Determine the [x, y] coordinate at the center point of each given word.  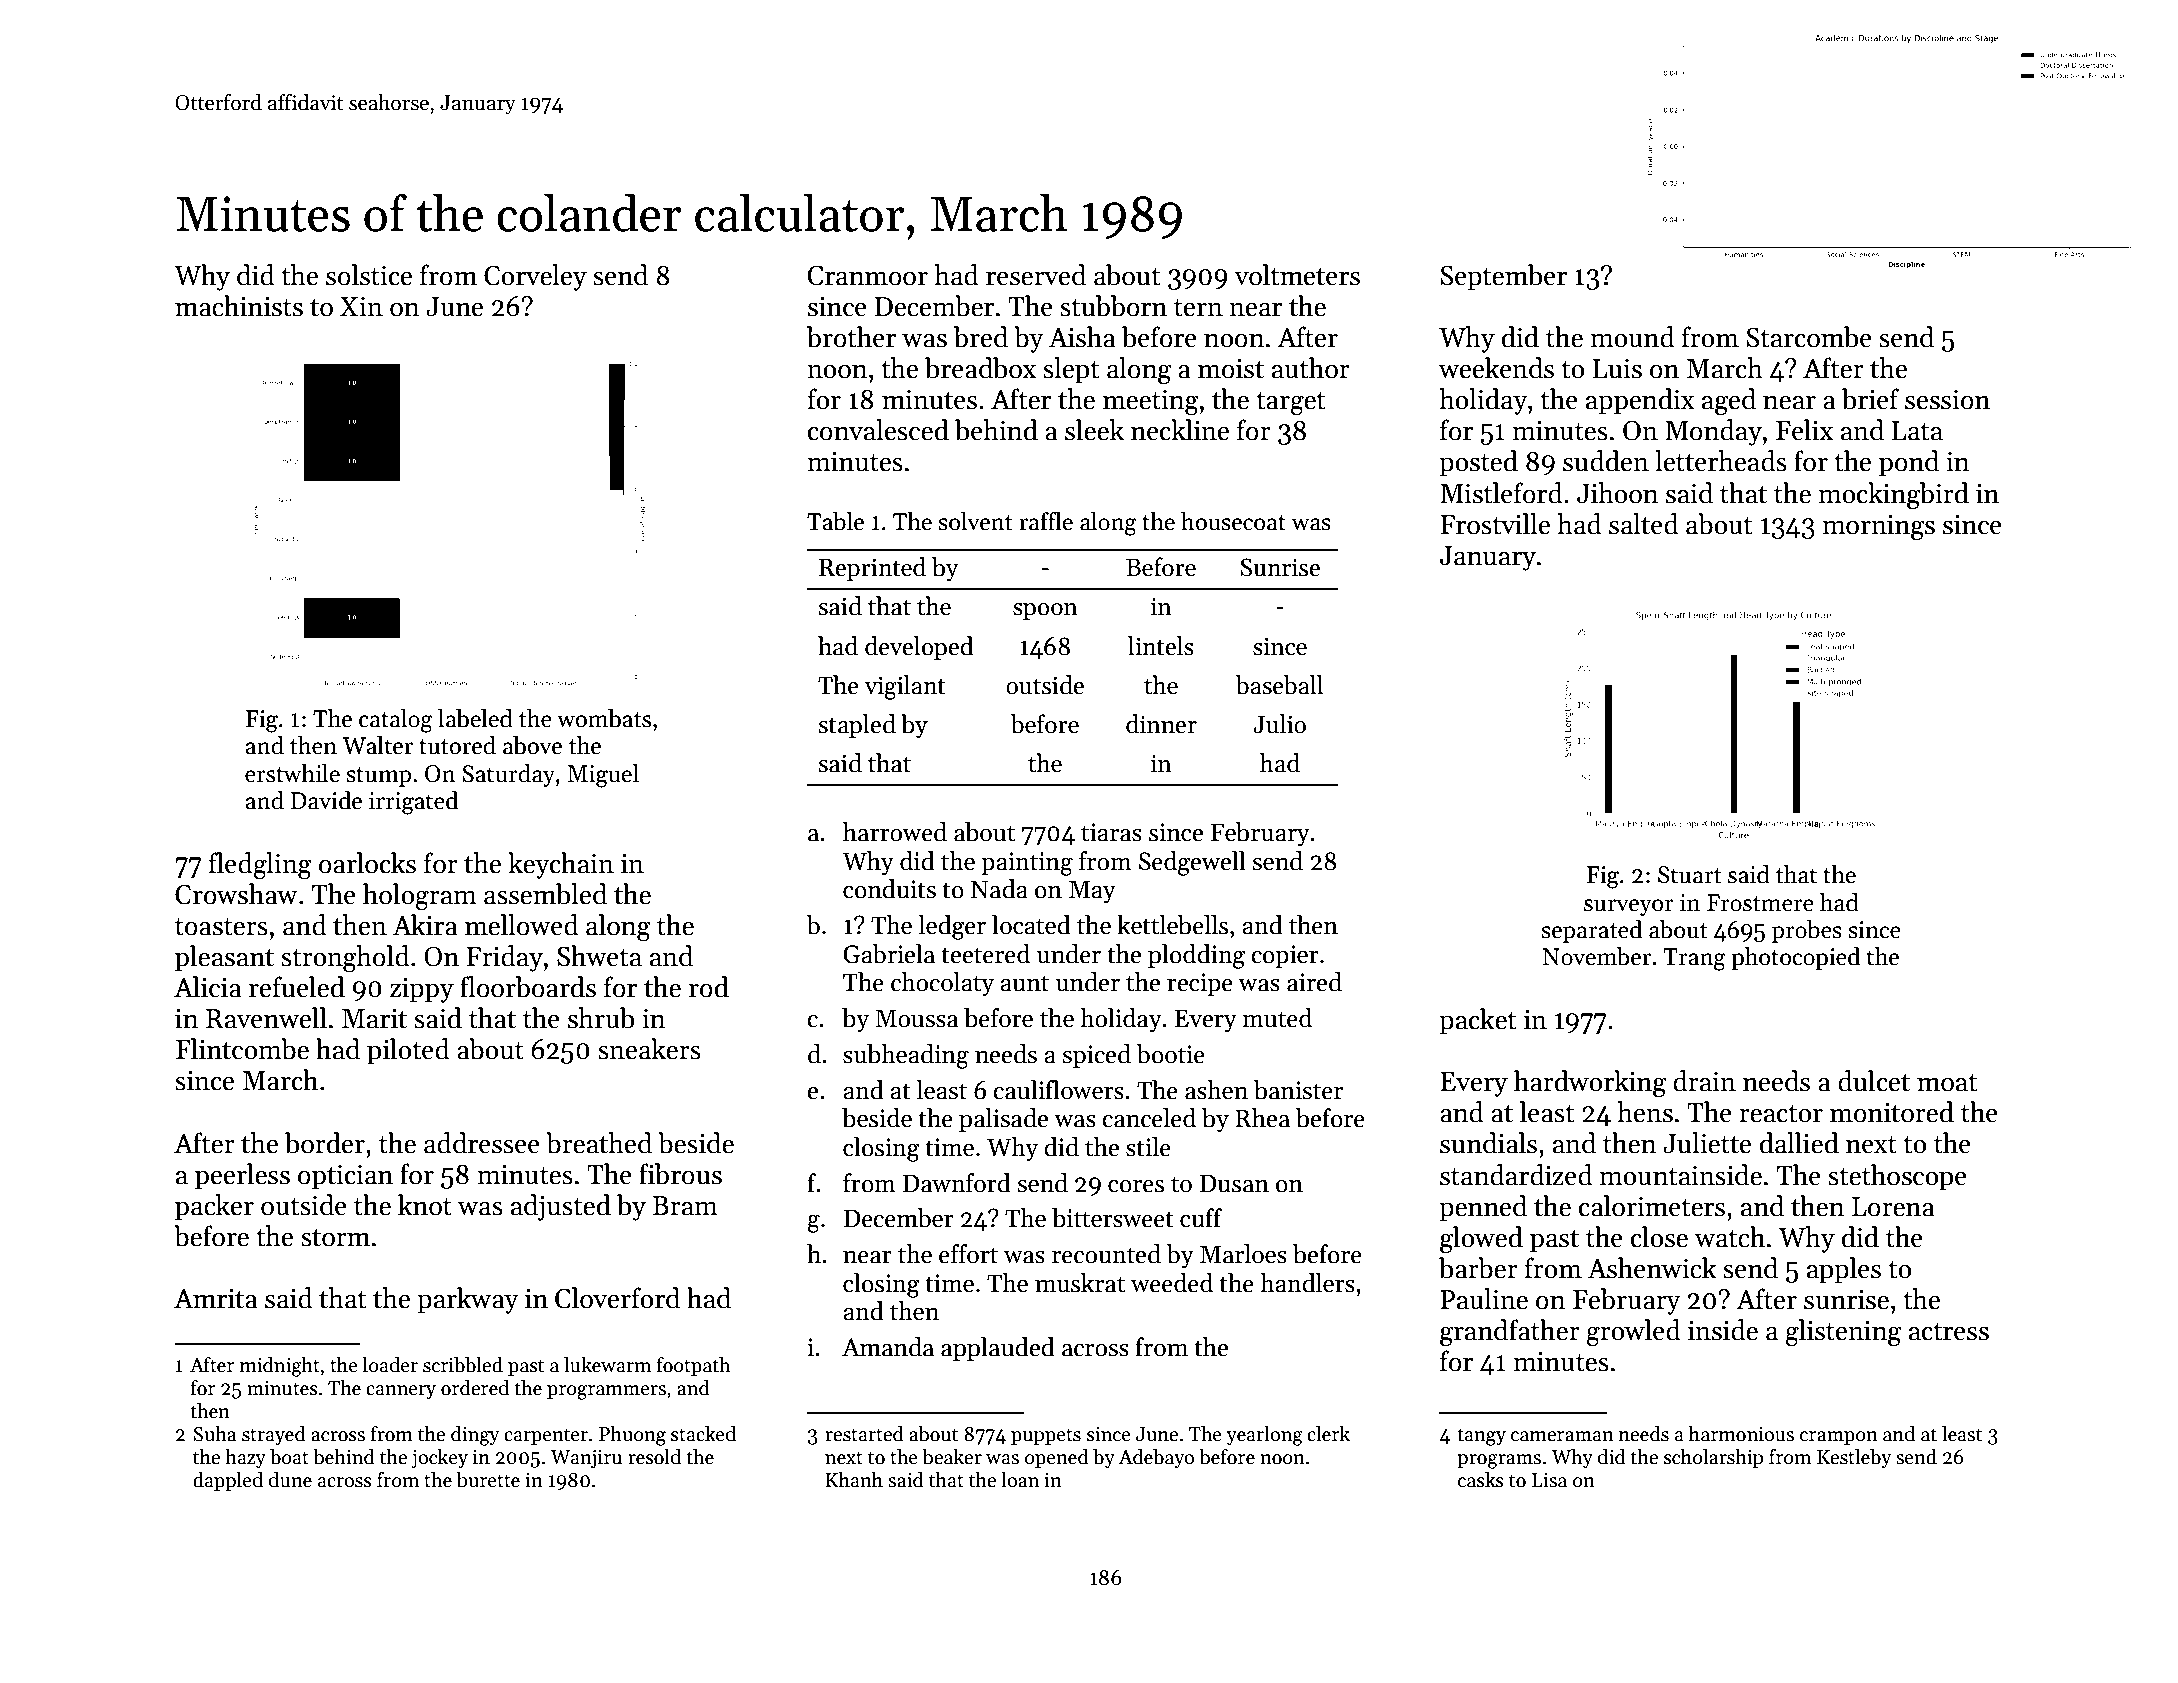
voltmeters [1297, 275]
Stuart [1690, 875]
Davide [326, 800]
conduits [889, 889]
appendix [1640, 401]
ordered [475, 1388]
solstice [369, 275]
